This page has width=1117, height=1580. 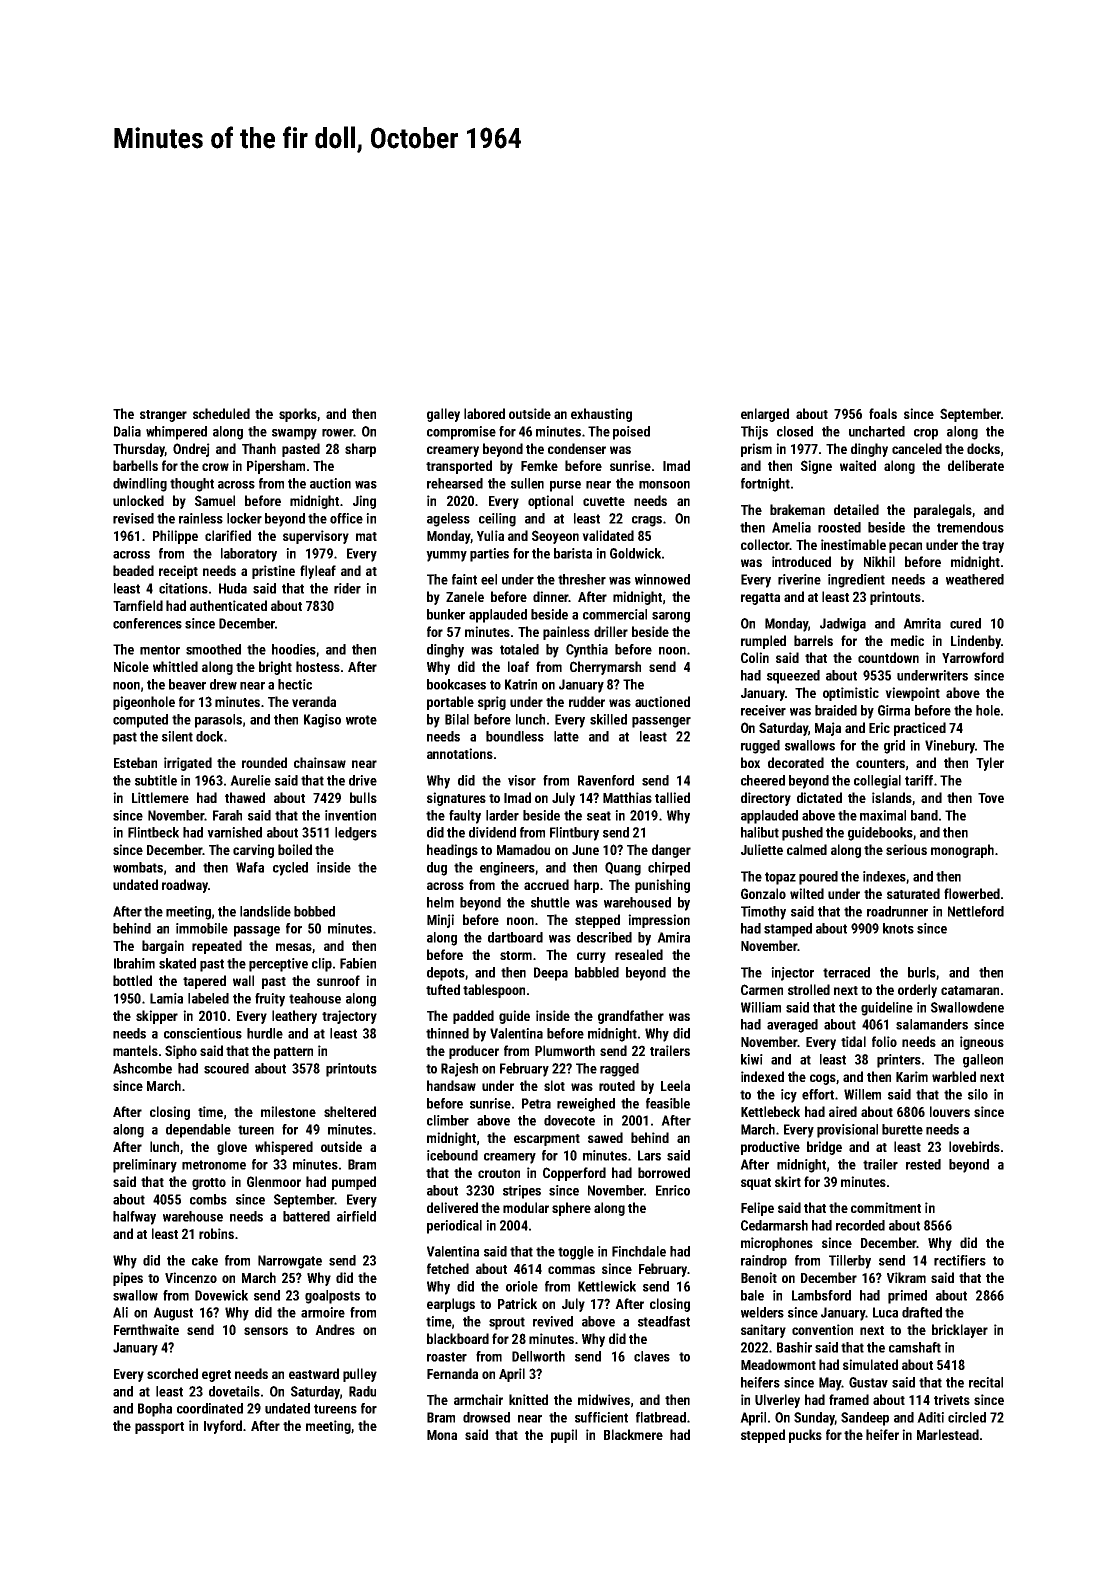 What do you see at coordinates (440, 921) in the page?
I see `Minji` at bounding box center [440, 921].
